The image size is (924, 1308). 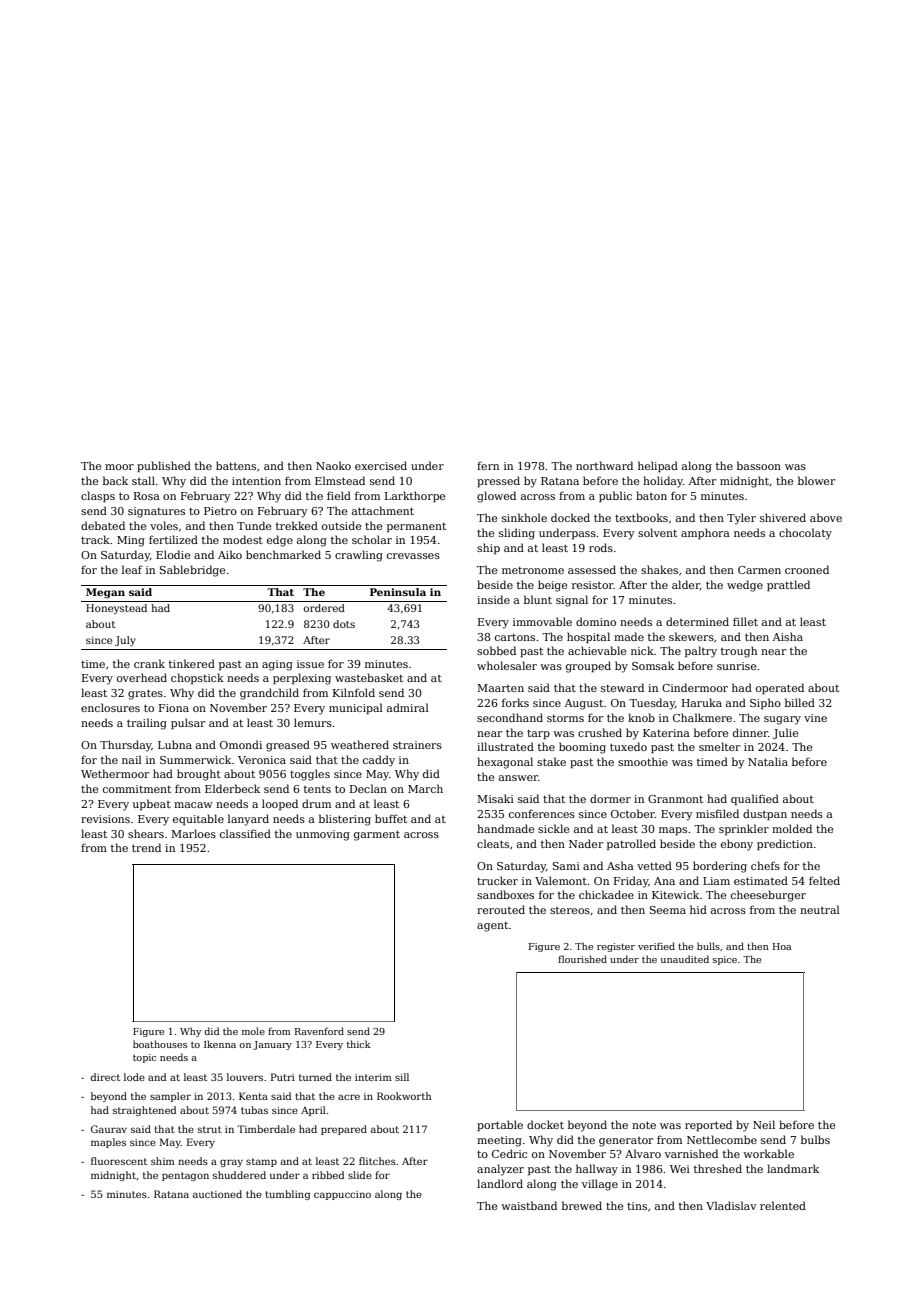 I want to click on Tyler, so click(x=741, y=519).
